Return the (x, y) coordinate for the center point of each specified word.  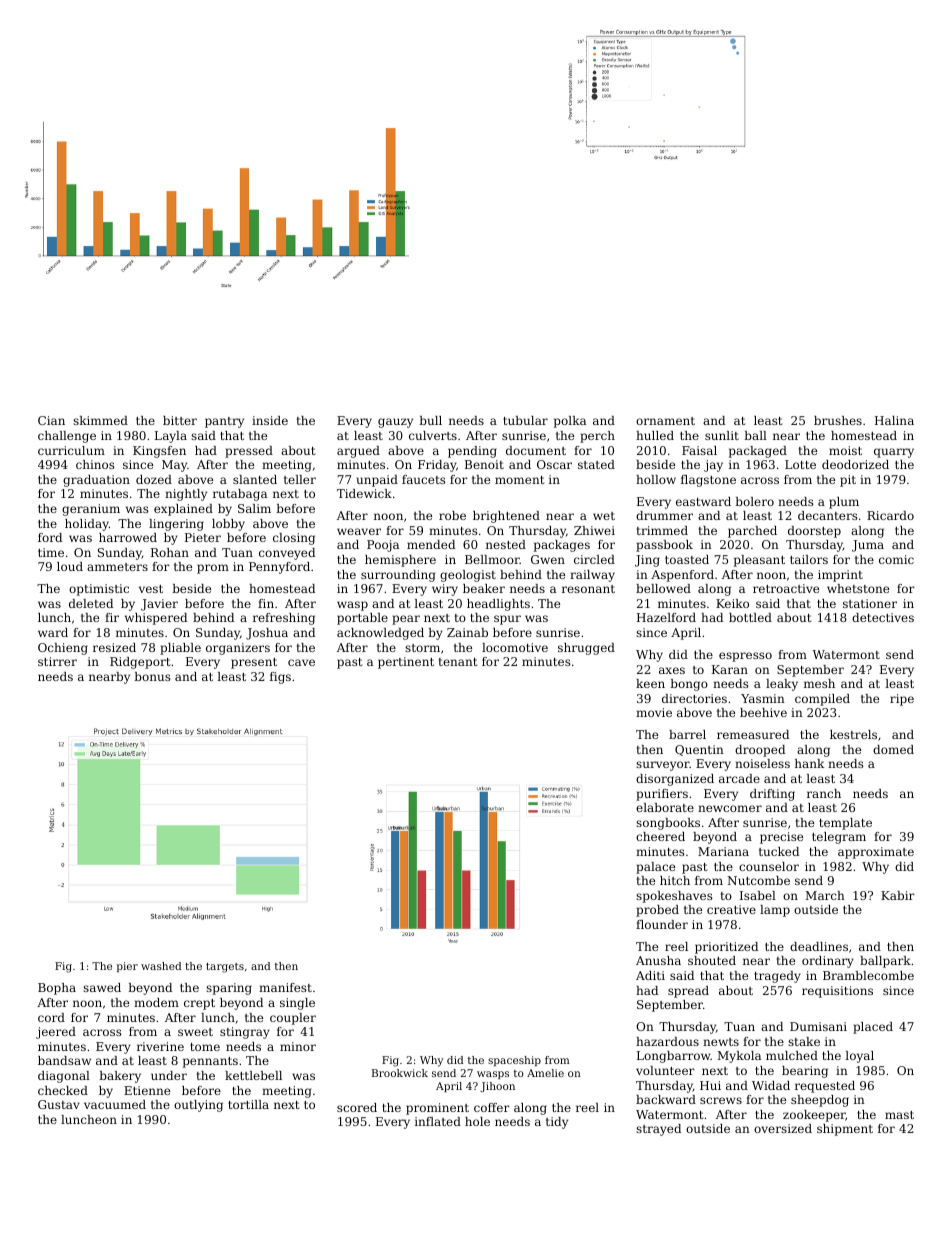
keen (650, 683)
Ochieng (63, 649)
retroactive (786, 588)
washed (161, 966)
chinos (95, 464)
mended (431, 544)
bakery (120, 1077)
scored (357, 1107)
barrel (687, 734)
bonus (152, 676)
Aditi (650, 975)
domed (893, 749)
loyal (859, 1057)
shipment (845, 1130)
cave (301, 662)
